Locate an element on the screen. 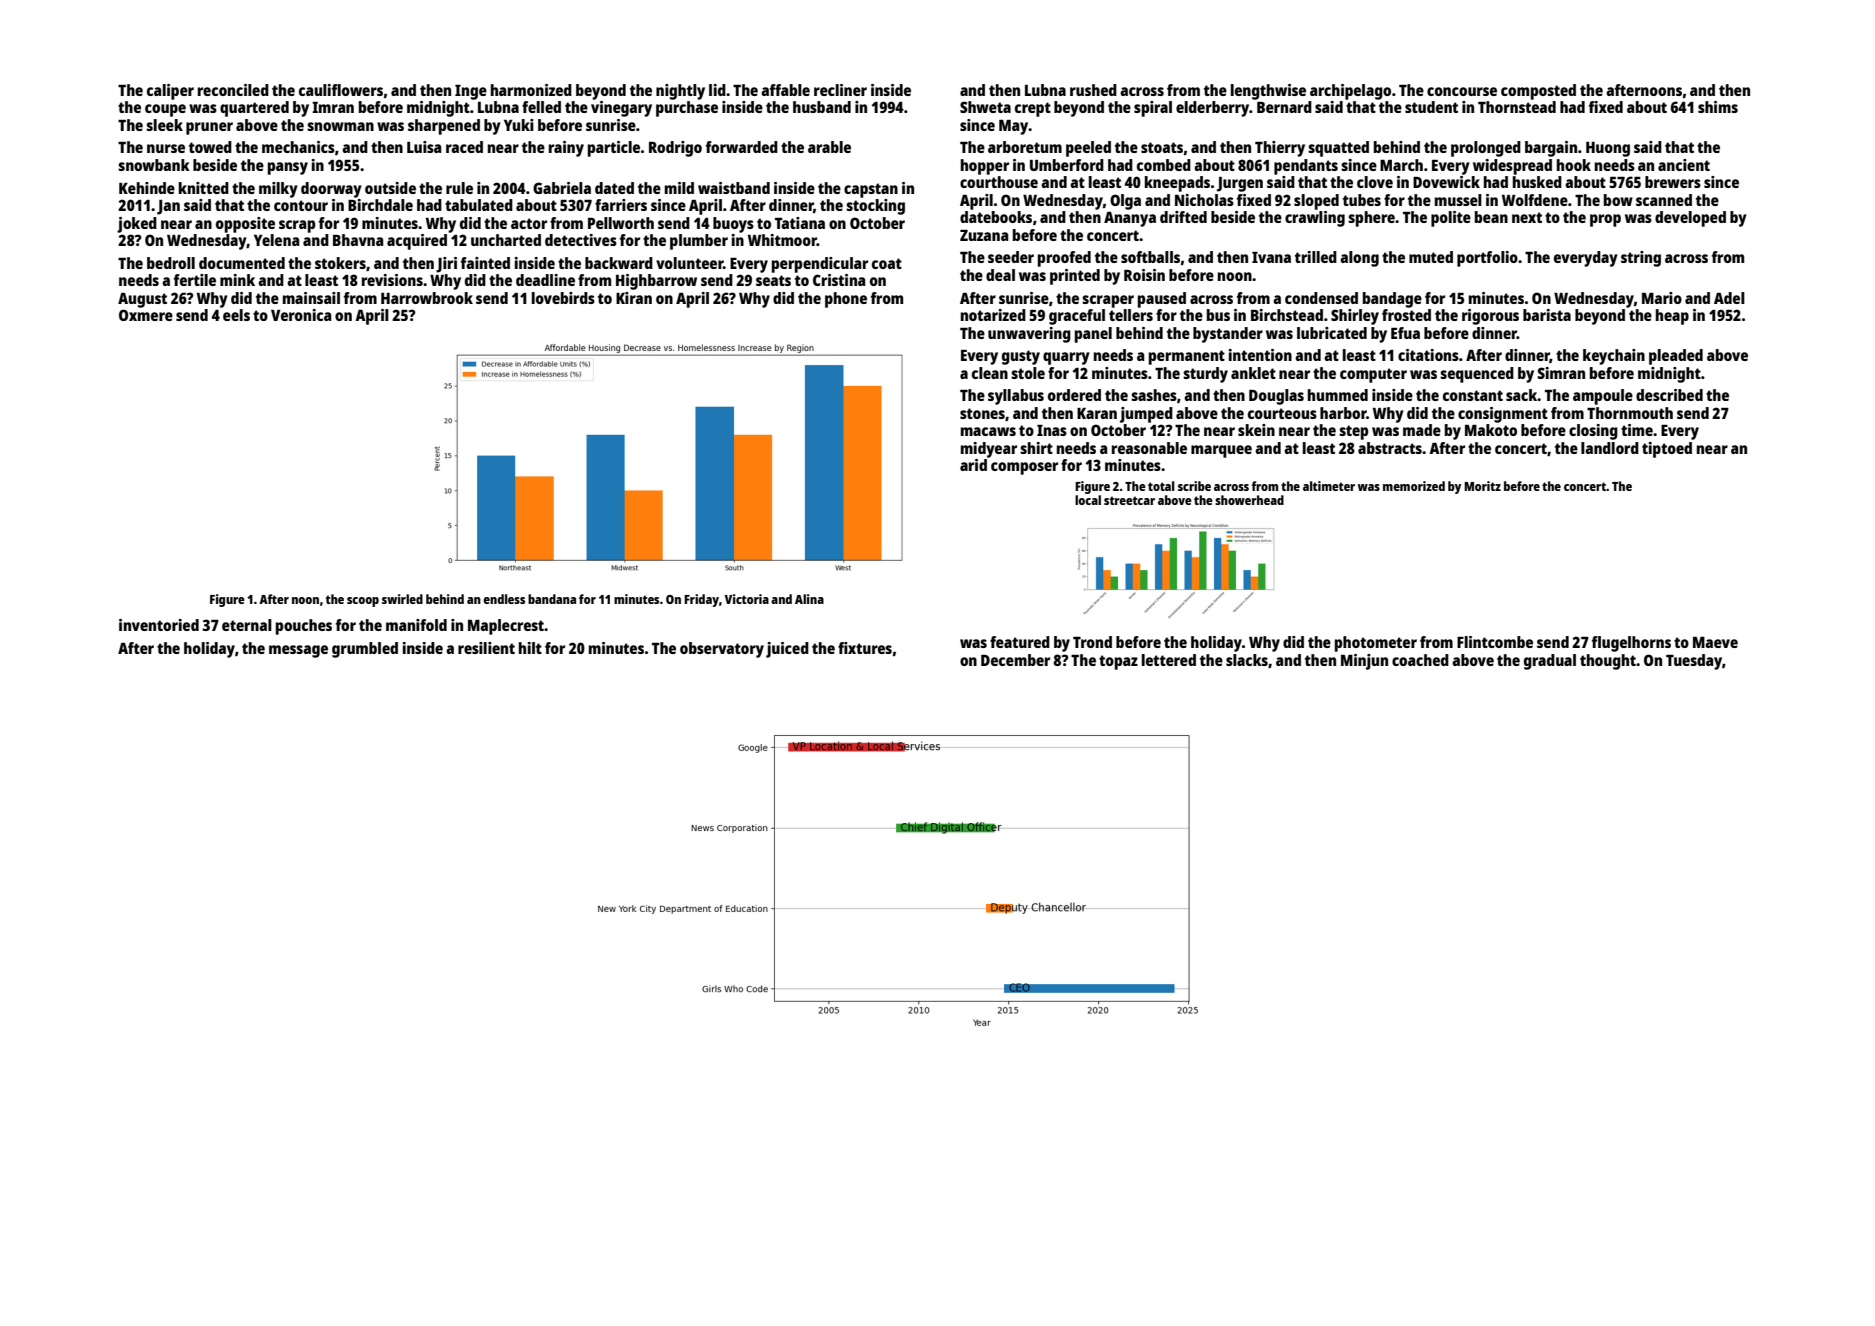 The height and width of the screenshot is (1326, 1875). crept is located at coordinates (1033, 109).
